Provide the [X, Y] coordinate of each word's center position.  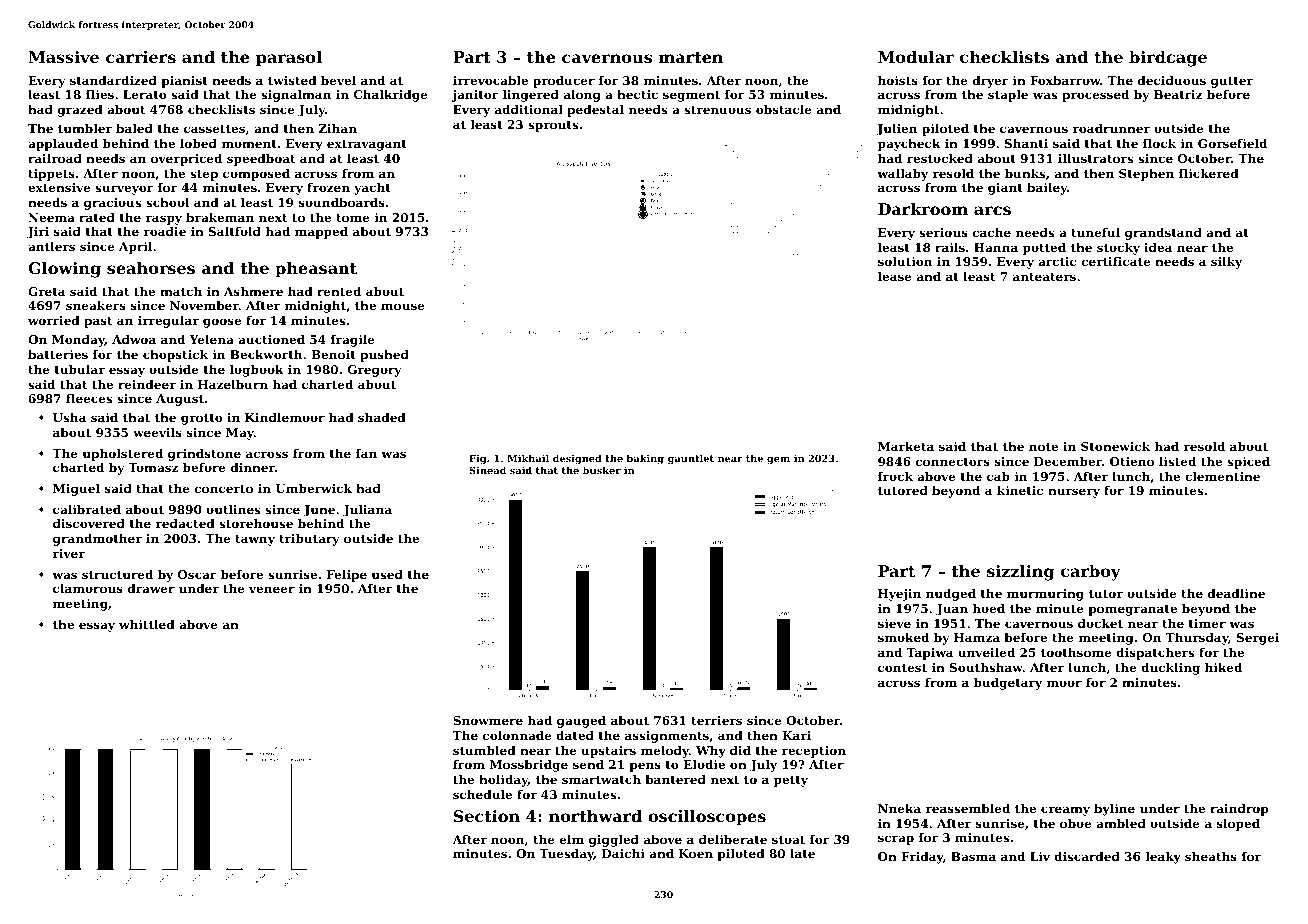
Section [487, 816]
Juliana [367, 511]
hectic [637, 94]
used [387, 574]
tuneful [1095, 232]
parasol [289, 59]
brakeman [220, 217]
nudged [951, 595]
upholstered [123, 455]
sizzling [1020, 573]
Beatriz [1178, 94]
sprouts [553, 126]
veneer [272, 589]
